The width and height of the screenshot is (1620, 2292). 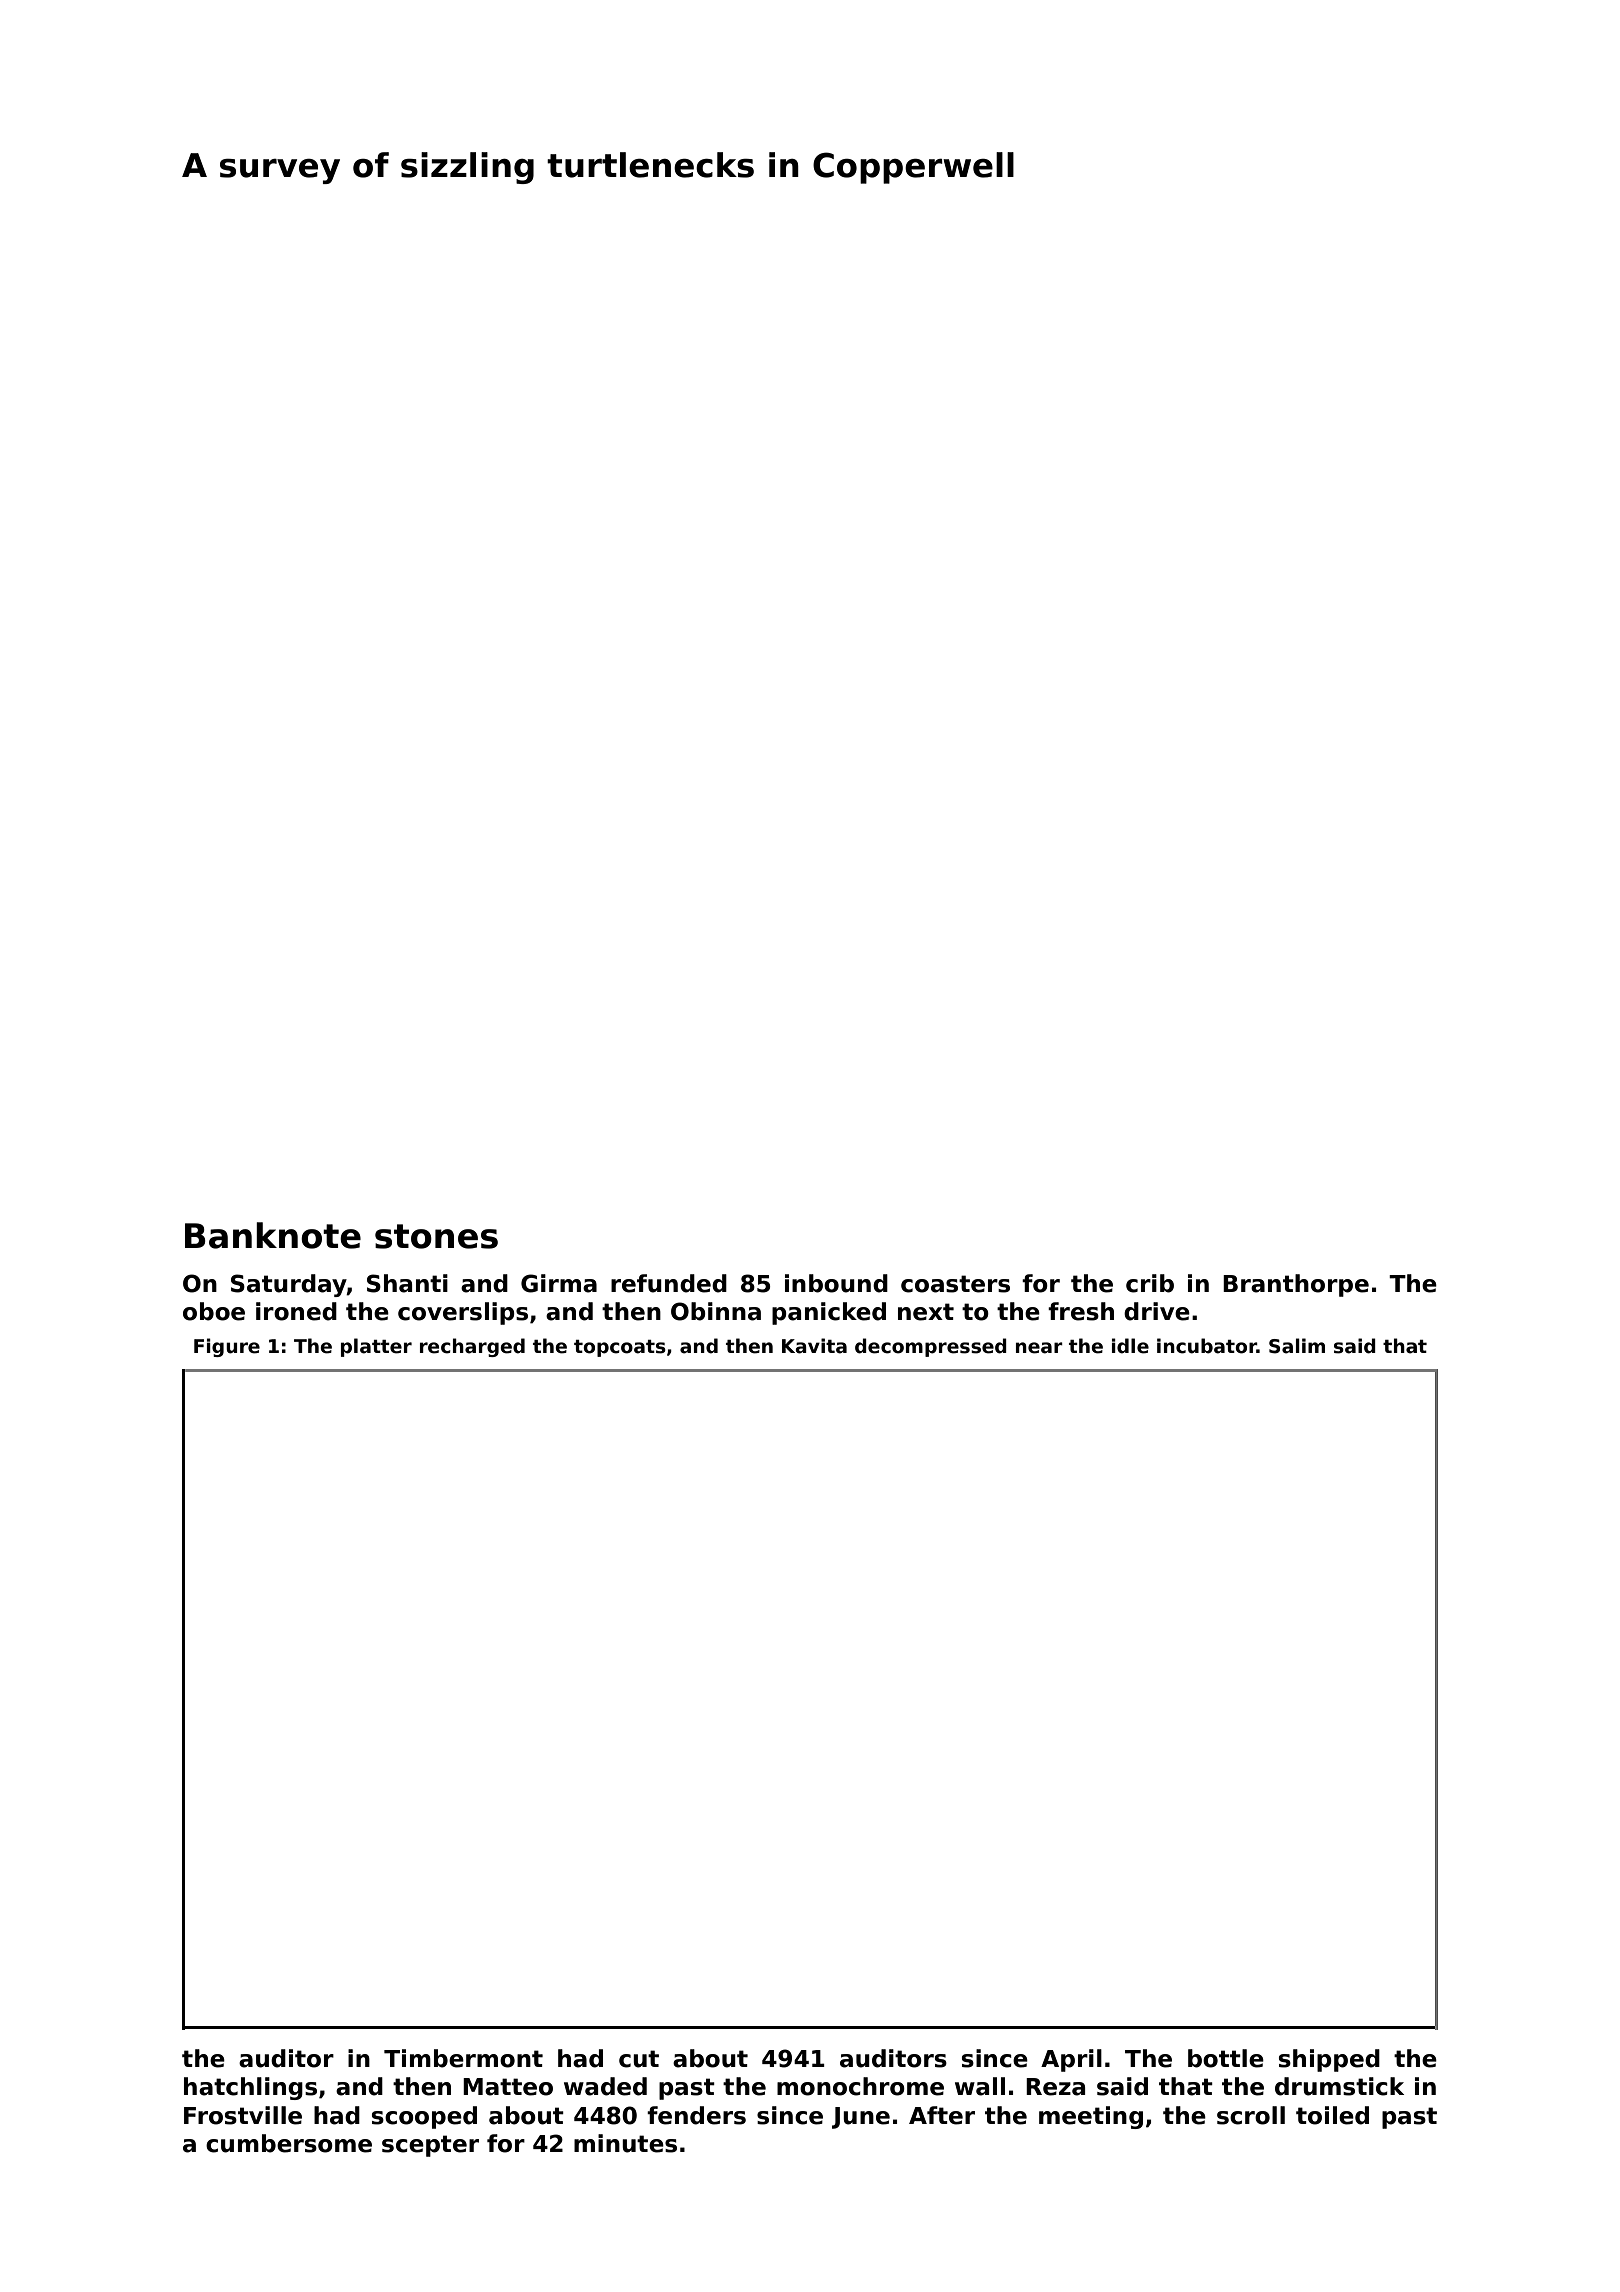 I want to click on decompressed, so click(x=931, y=1347).
